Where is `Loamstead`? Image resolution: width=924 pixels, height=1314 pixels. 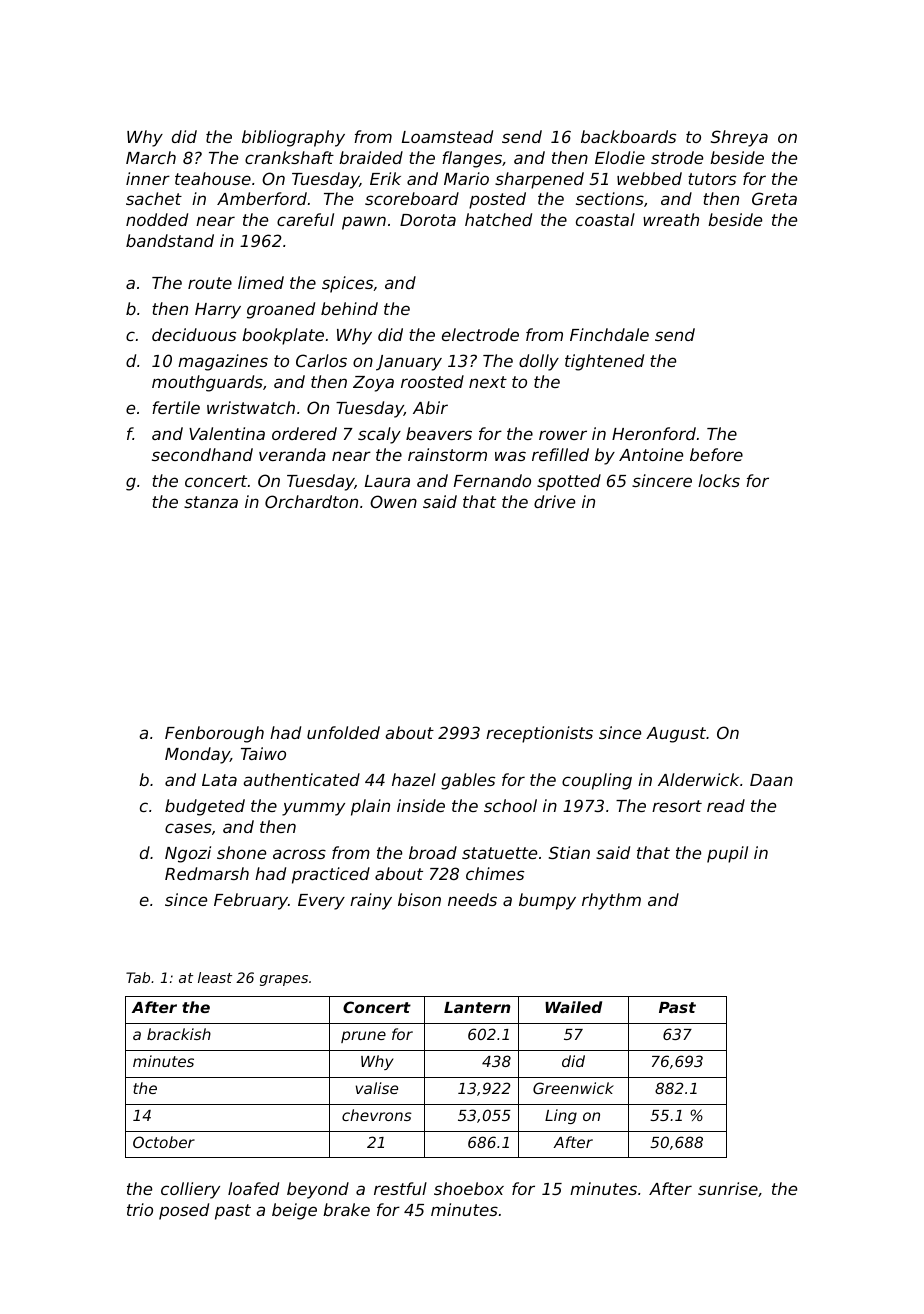 Loamstead is located at coordinates (447, 136).
